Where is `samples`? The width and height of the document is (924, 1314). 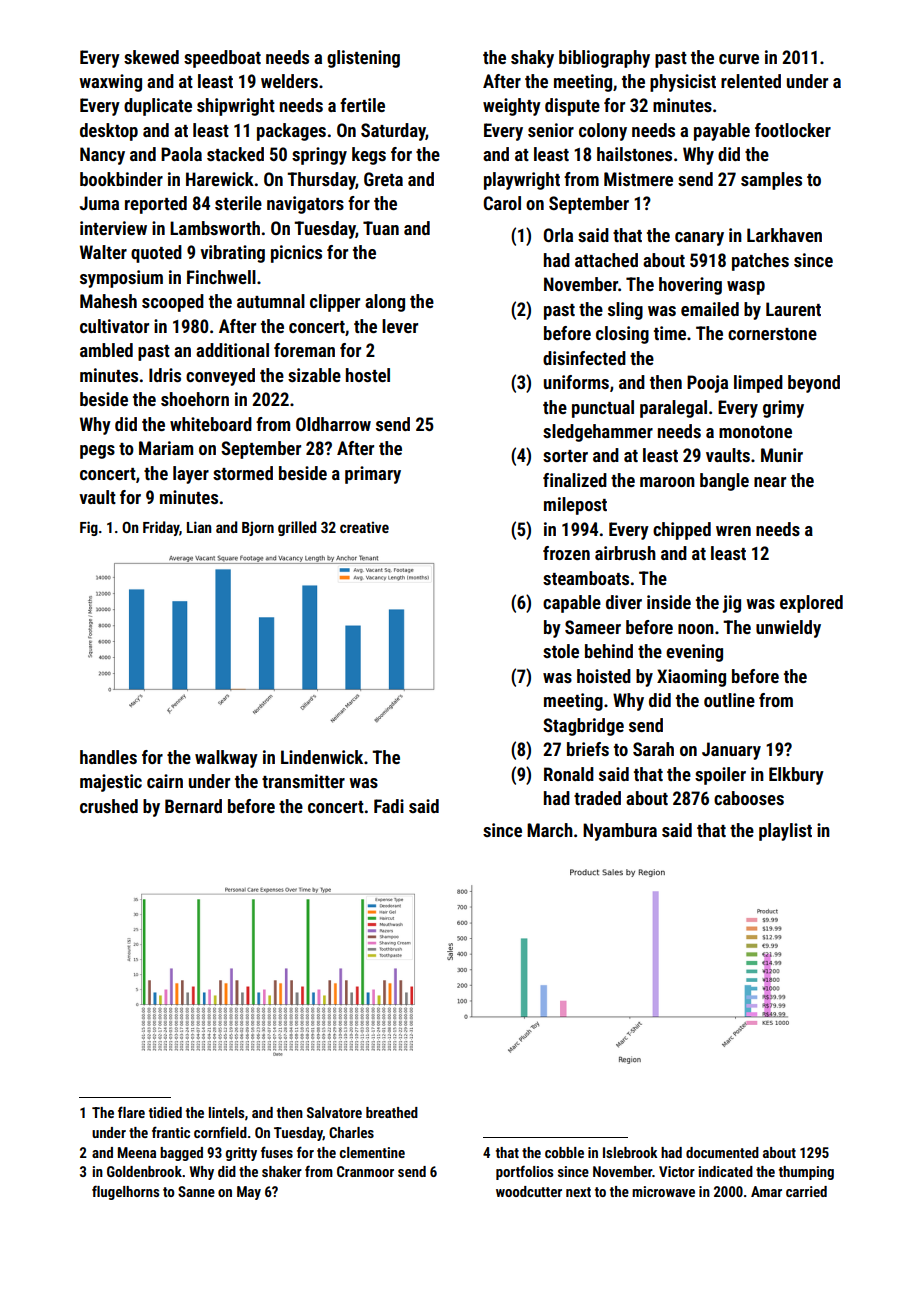
samples is located at coordinates (771, 181).
